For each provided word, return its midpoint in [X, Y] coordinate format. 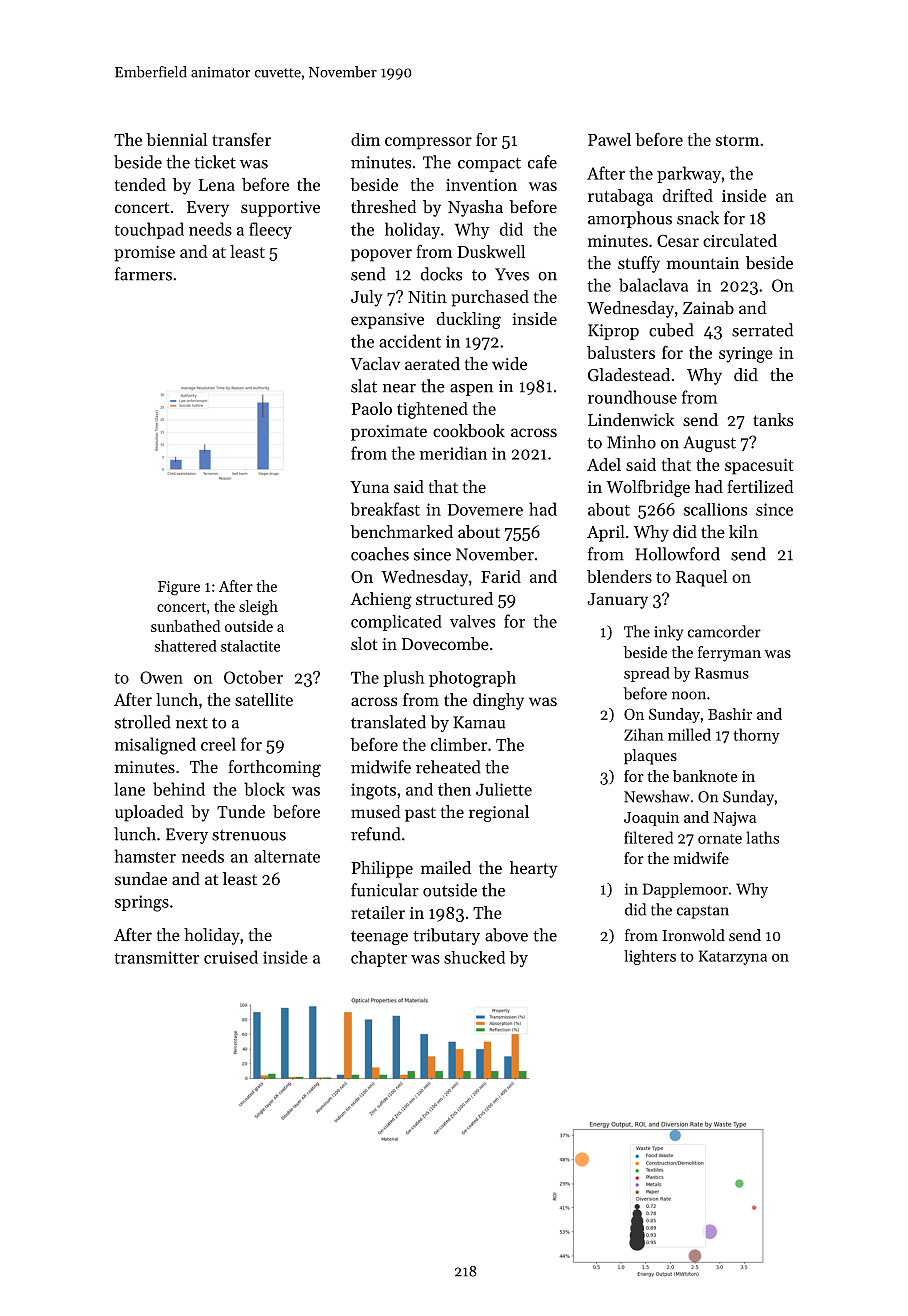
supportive [280, 209]
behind [179, 789]
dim [365, 139]
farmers [143, 274]
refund [376, 834]
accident [410, 341]
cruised [231, 957]
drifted [688, 195]
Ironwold [694, 935]
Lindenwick [631, 419]
